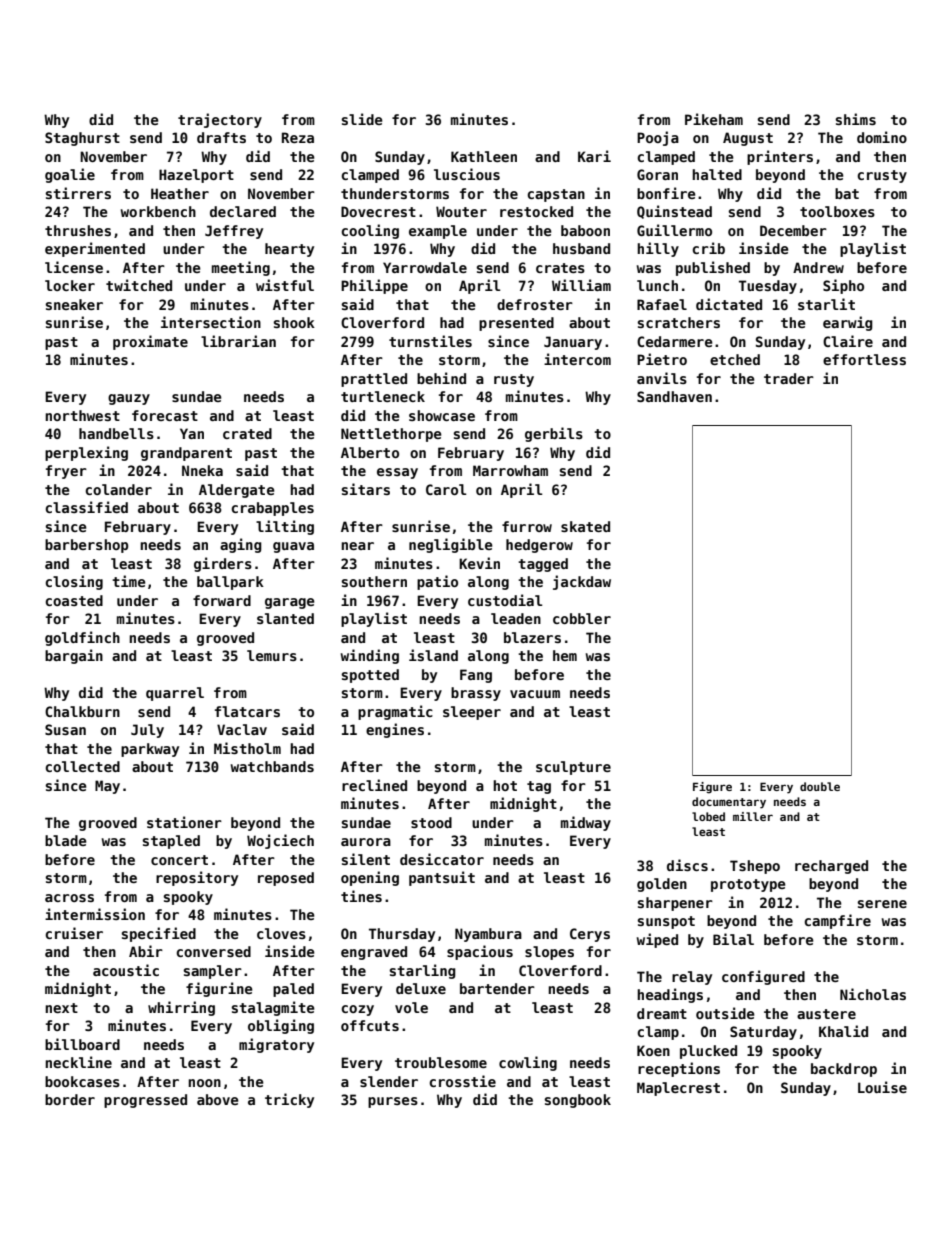  What do you see at coordinates (780, 157) in the screenshot?
I see `printers` at bounding box center [780, 157].
